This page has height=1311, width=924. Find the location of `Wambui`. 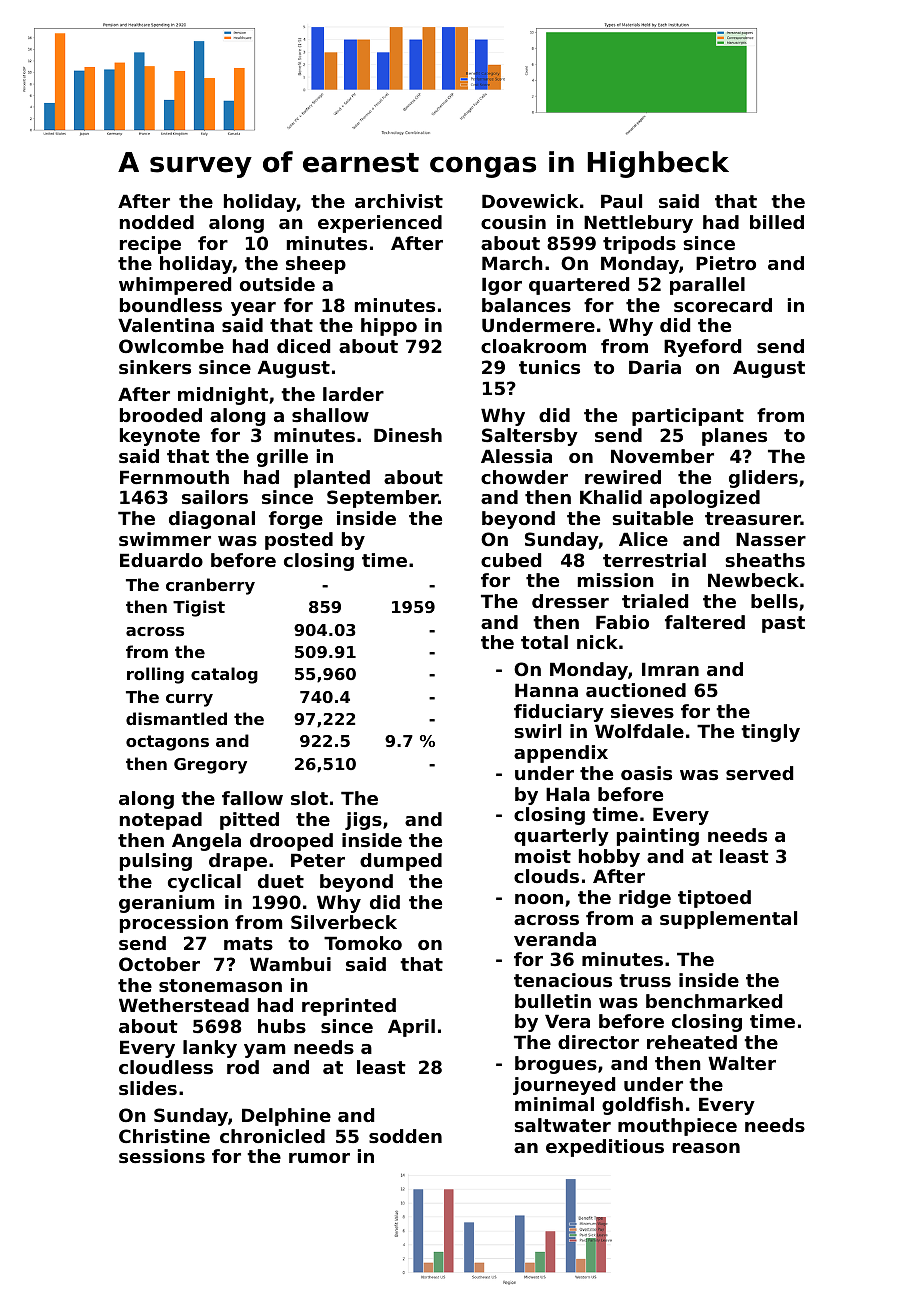

Wambui is located at coordinates (290, 964).
